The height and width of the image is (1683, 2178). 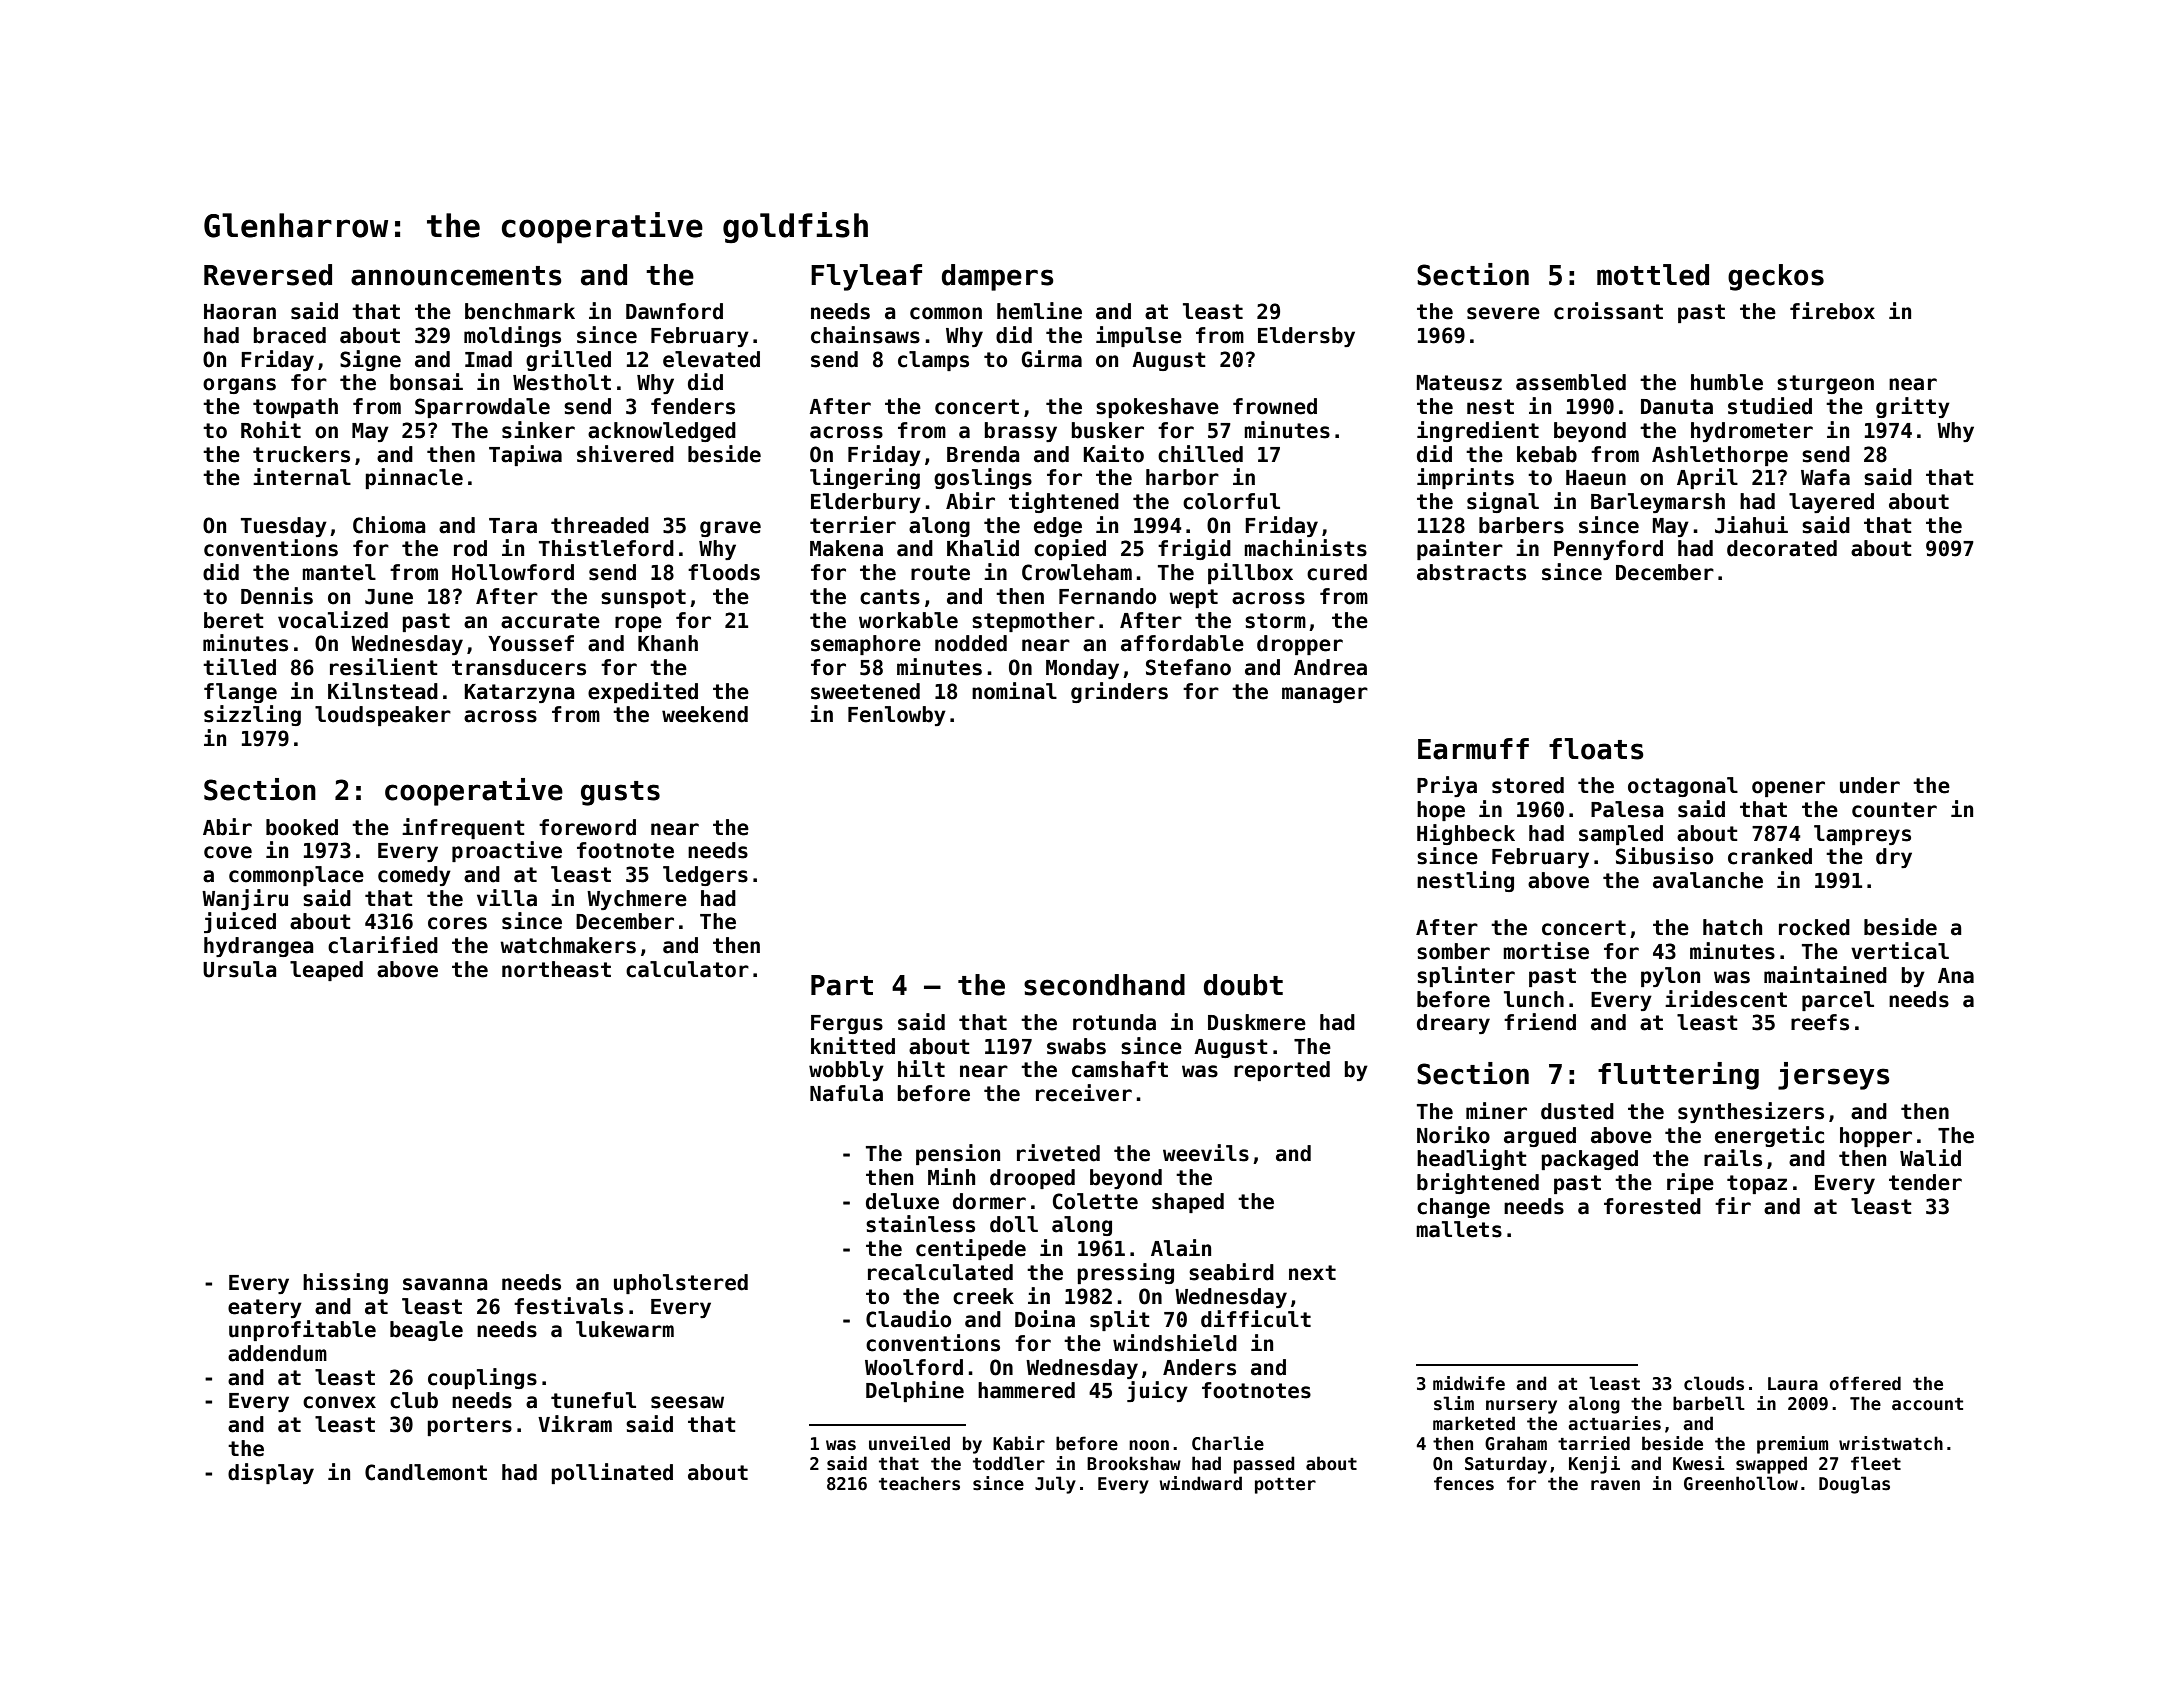 What do you see at coordinates (1257, 1022) in the image?
I see `Duskmere` at bounding box center [1257, 1022].
